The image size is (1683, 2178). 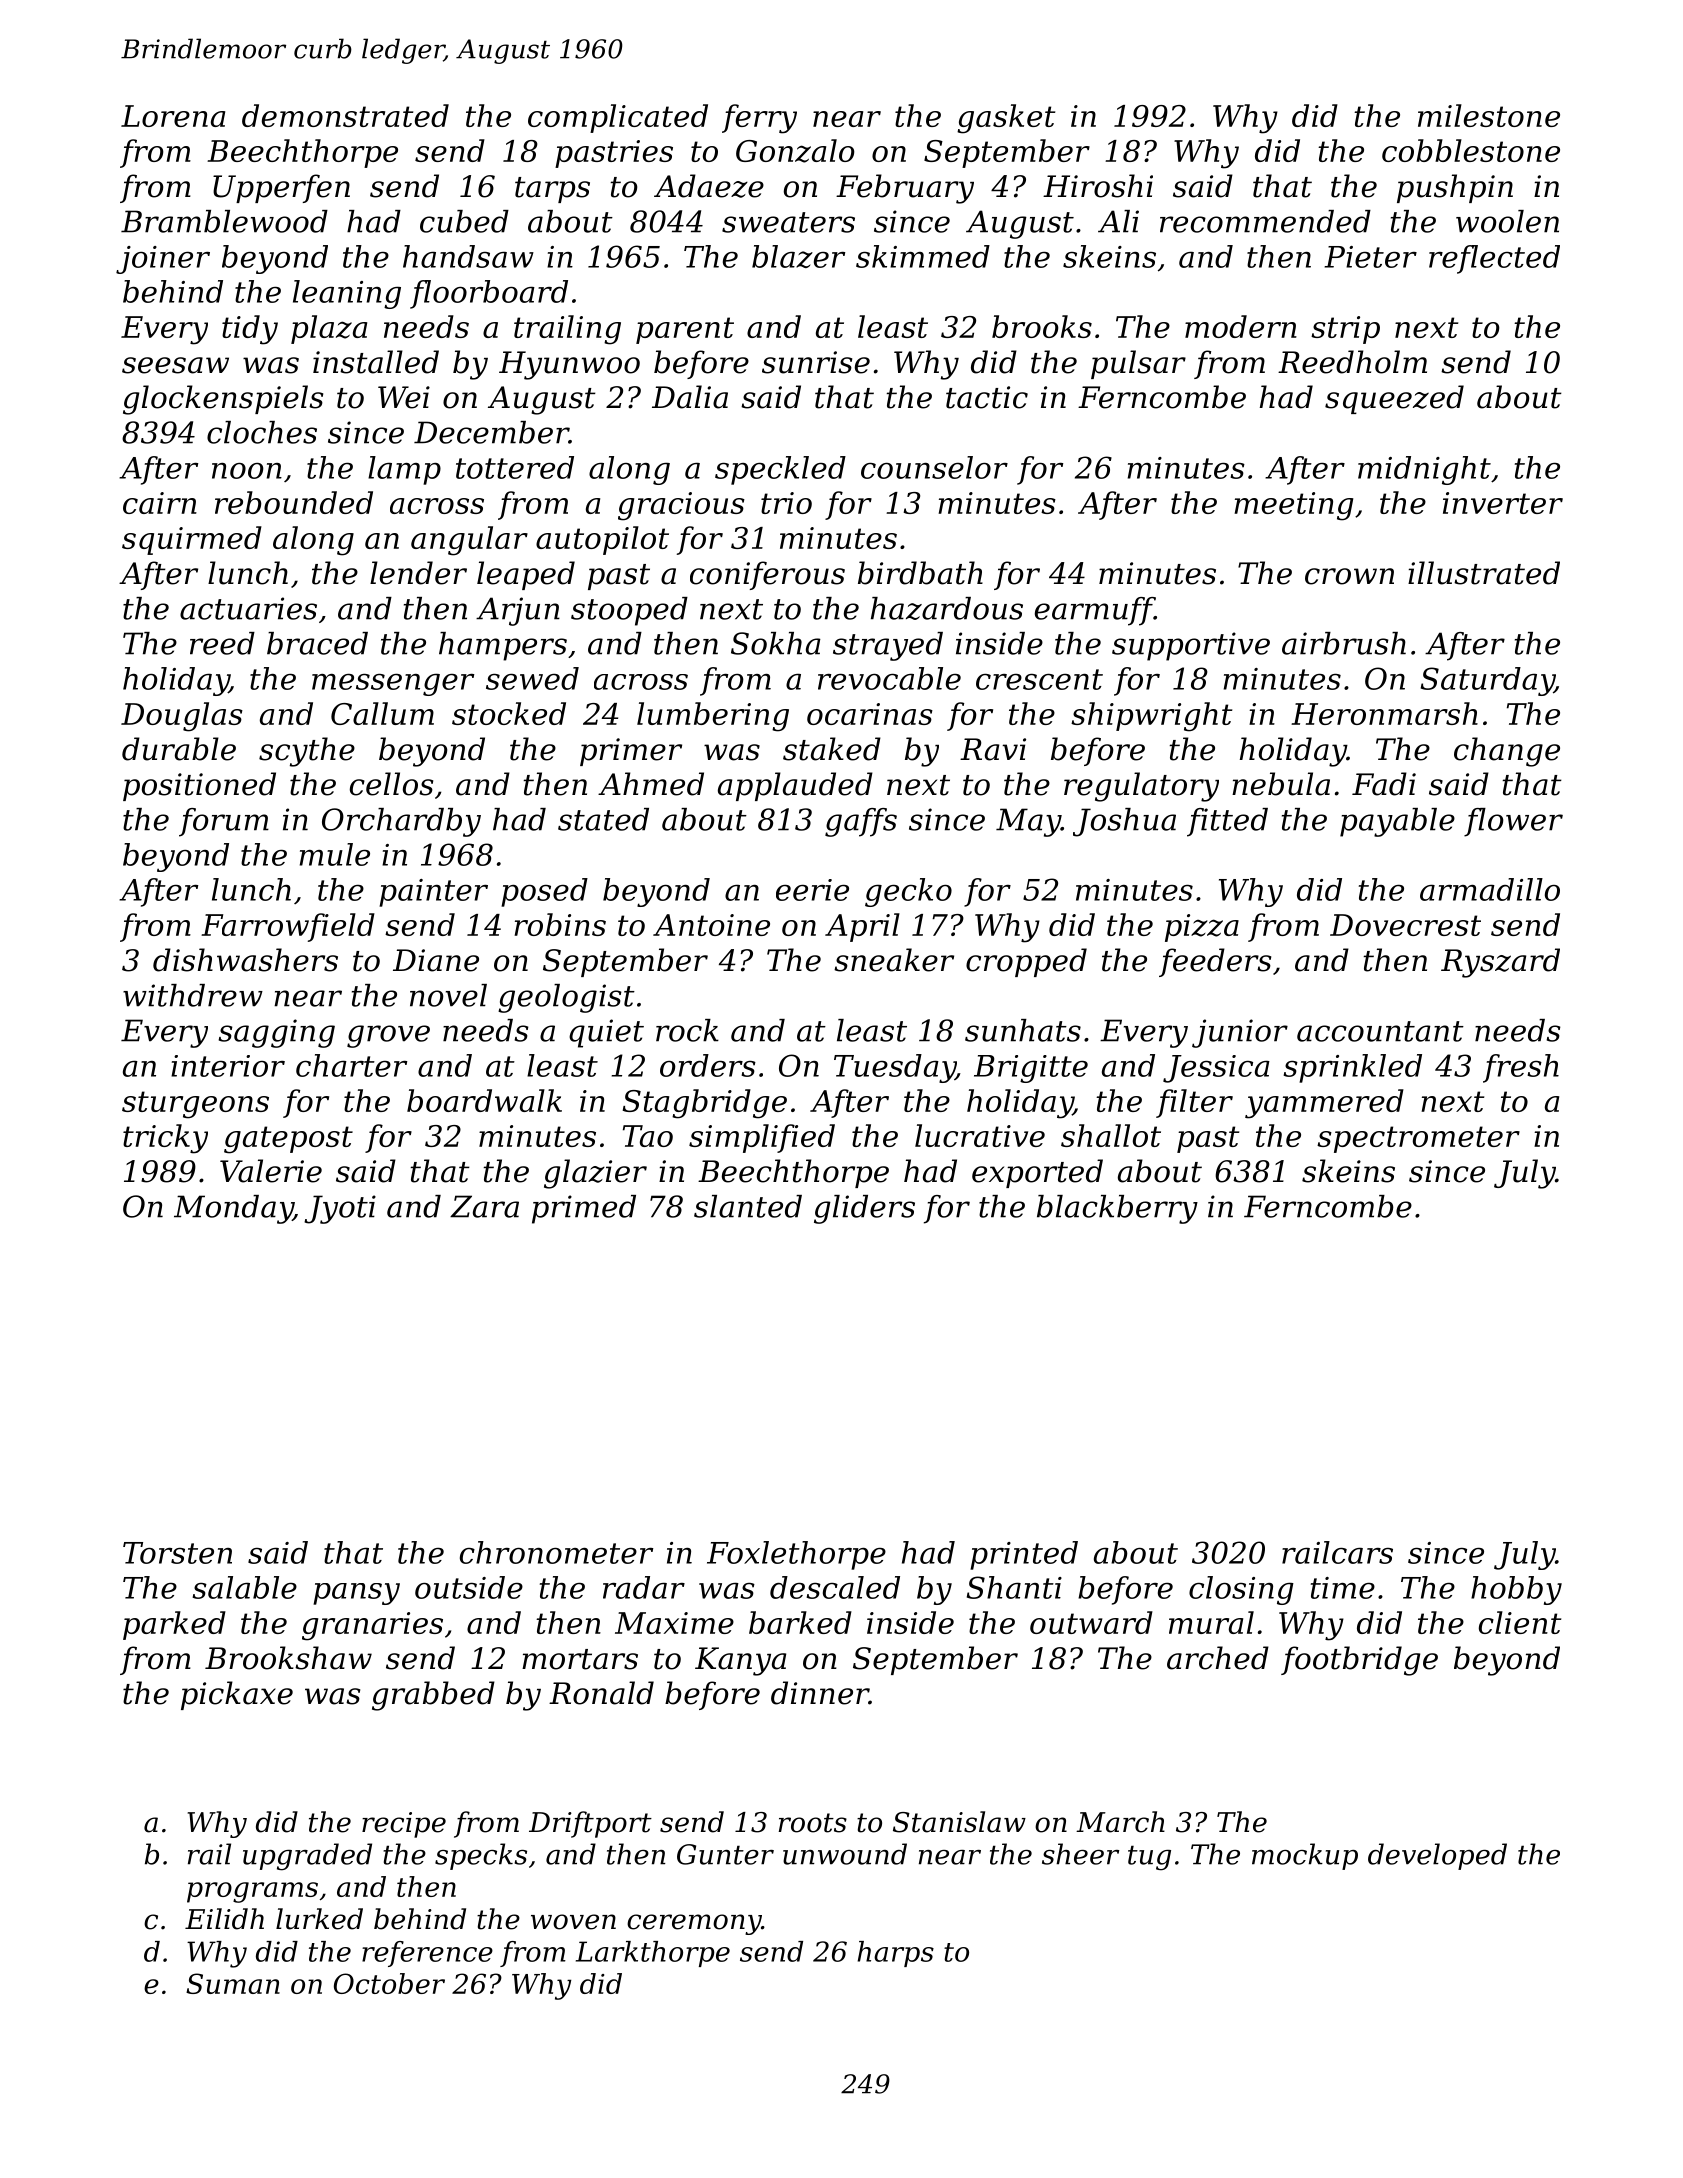 I want to click on gliders, so click(x=864, y=1209).
